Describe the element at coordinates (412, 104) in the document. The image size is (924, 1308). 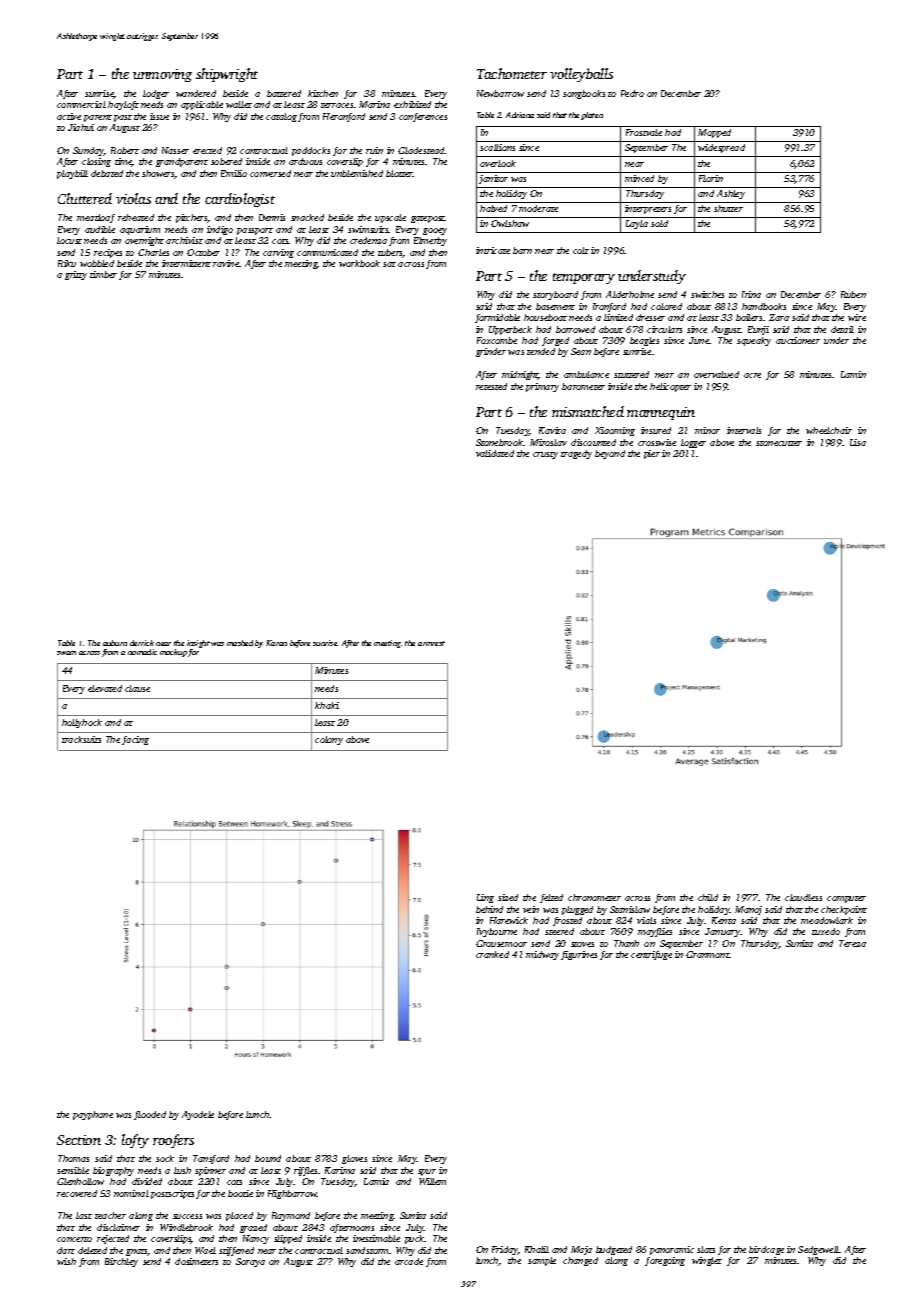
I see `exhibited` at that location.
